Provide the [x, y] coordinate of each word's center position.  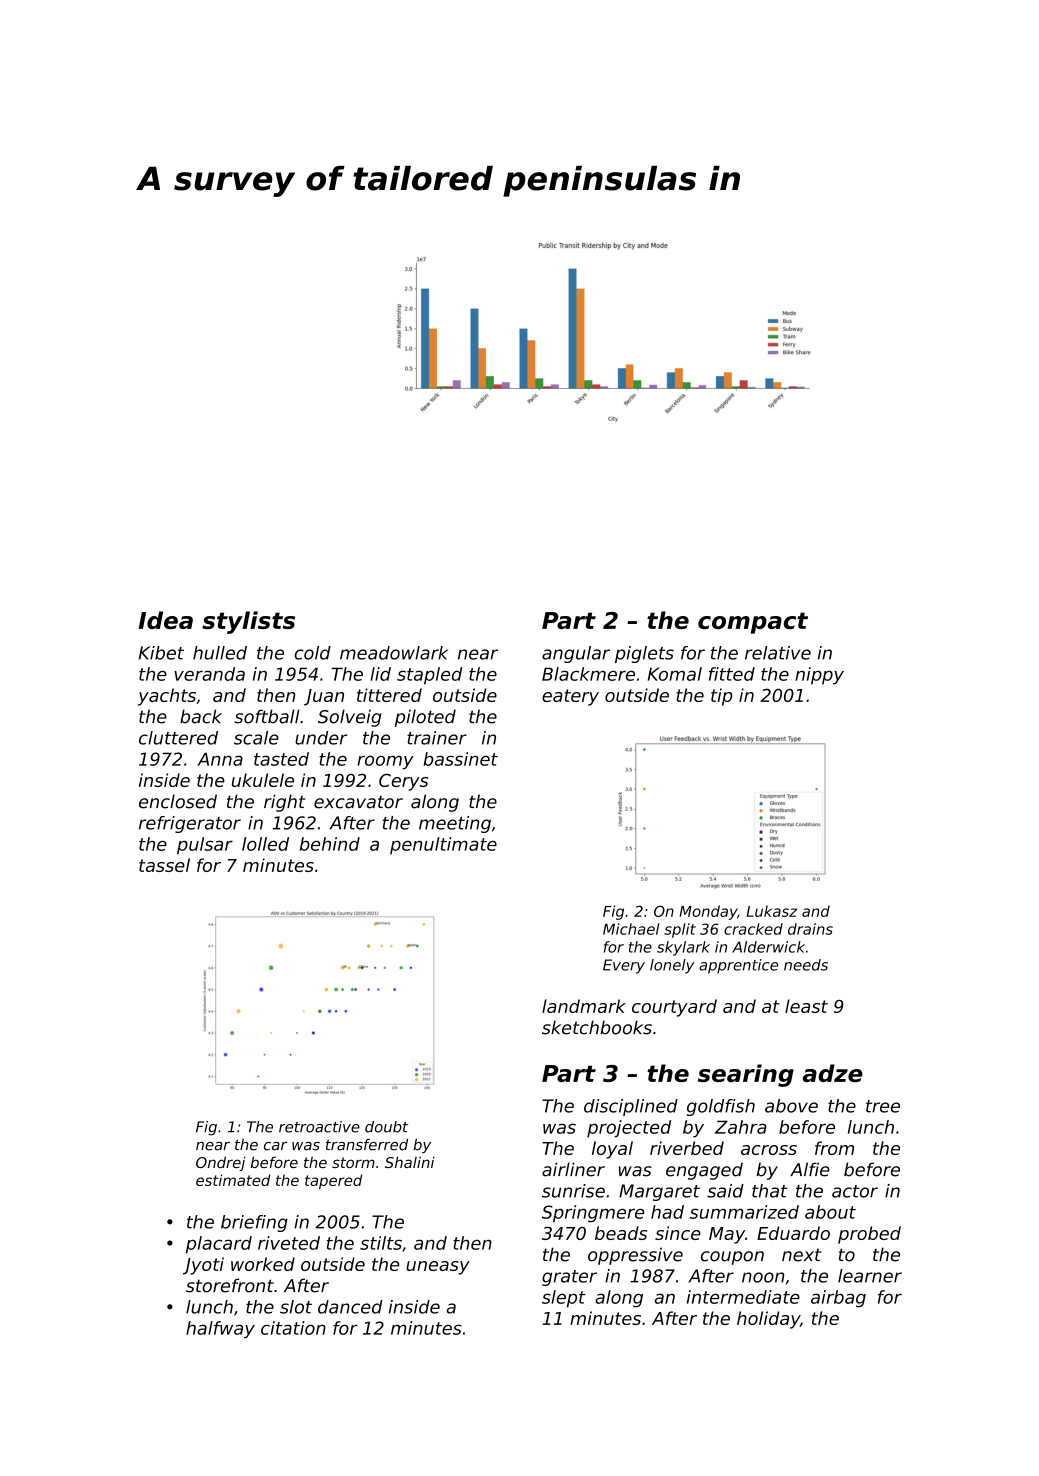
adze [833, 1073]
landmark [584, 1006]
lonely [672, 966]
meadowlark [394, 653]
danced [350, 1307]
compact [753, 623]
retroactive [319, 1127]
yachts [167, 697]
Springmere [593, 1214]
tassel [164, 865]
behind [330, 844]
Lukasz [771, 911]
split [680, 930]
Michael [631, 929]
